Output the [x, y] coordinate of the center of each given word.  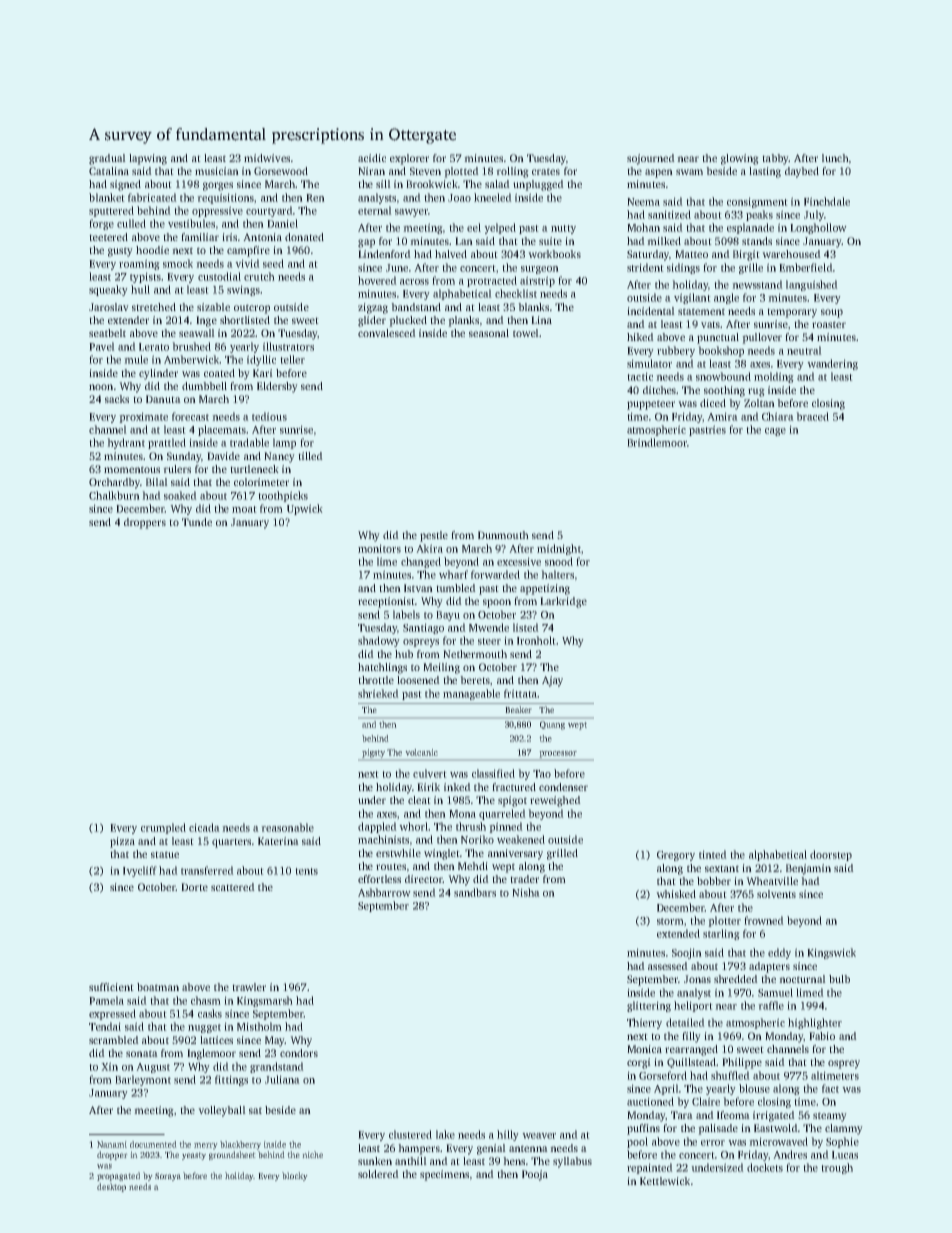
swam [689, 172]
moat [244, 509]
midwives [267, 158]
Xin [110, 1067]
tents [307, 871]
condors [299, 1053]
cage [775, 432]
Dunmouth [503, 535]
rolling [512, 172]
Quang [552, 725]
